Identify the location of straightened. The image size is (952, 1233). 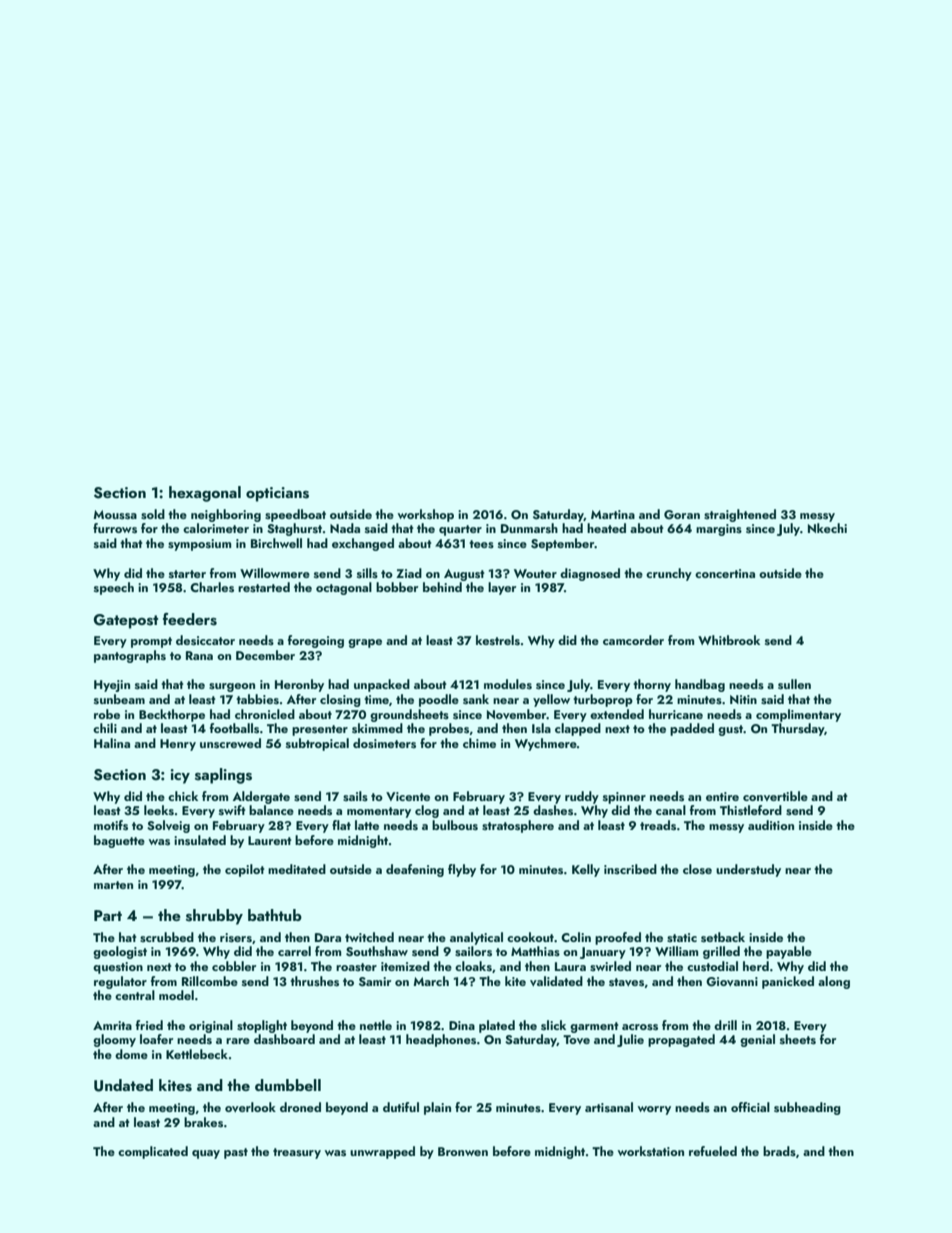
(740, 515).
